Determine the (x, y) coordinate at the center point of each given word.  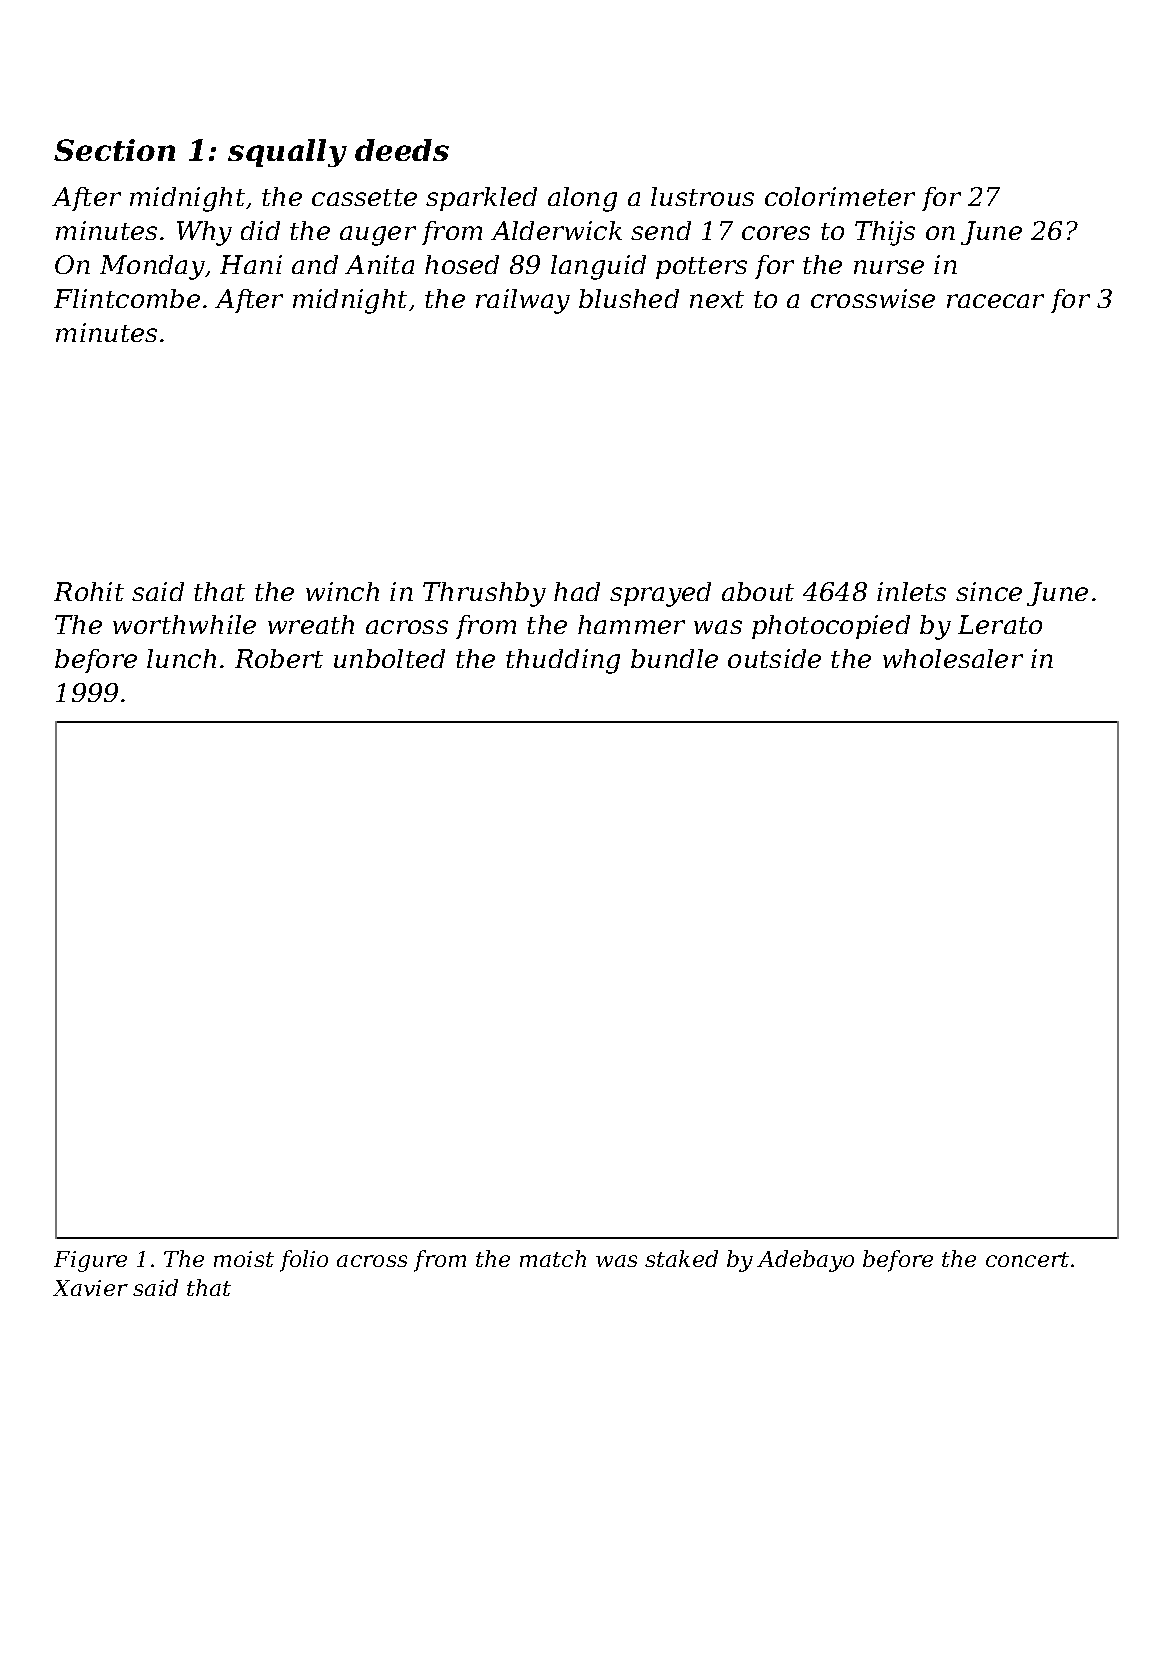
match (553, 1258)
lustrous (702, 196)
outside (774, 658)
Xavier (90, 1288)
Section (114, 150)
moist (244, 1259)
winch (342, 591)
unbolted (389, 658)
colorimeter (840, 196)
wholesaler (953, 658)
